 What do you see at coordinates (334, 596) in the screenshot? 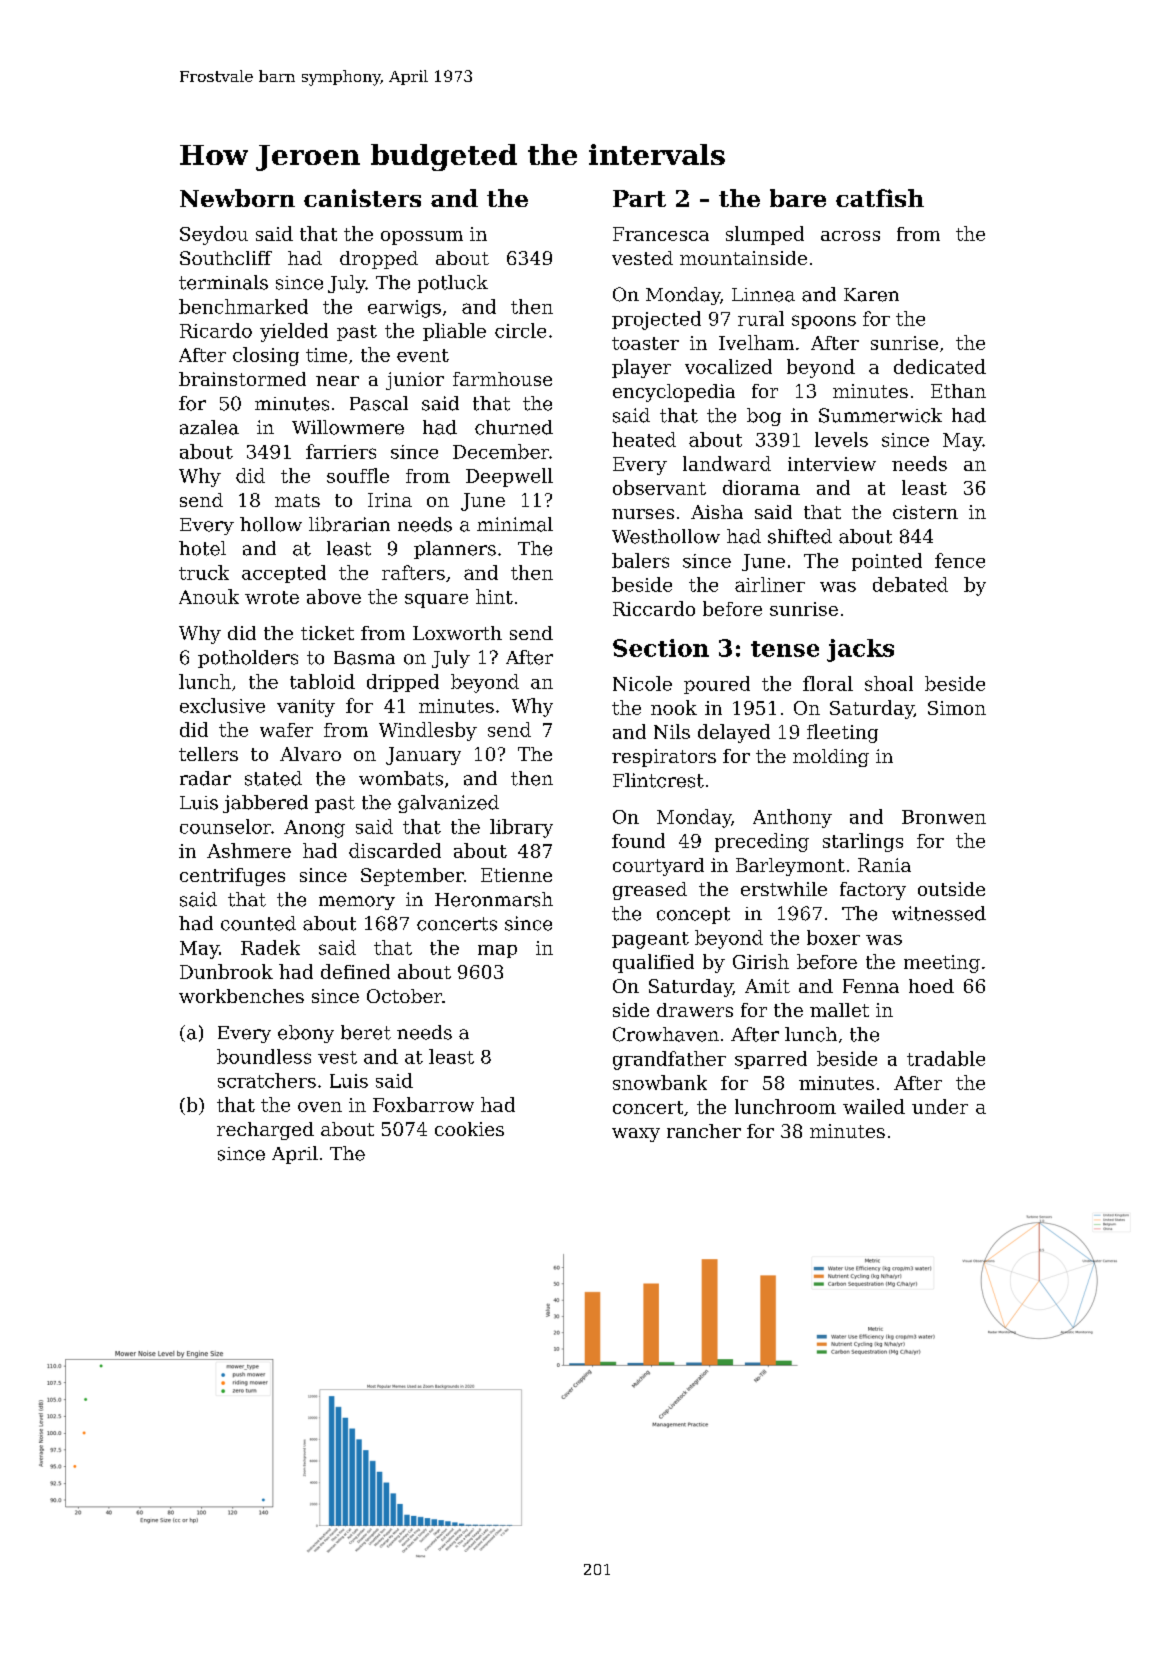
I see `above` at bounding box center [334, 596].
